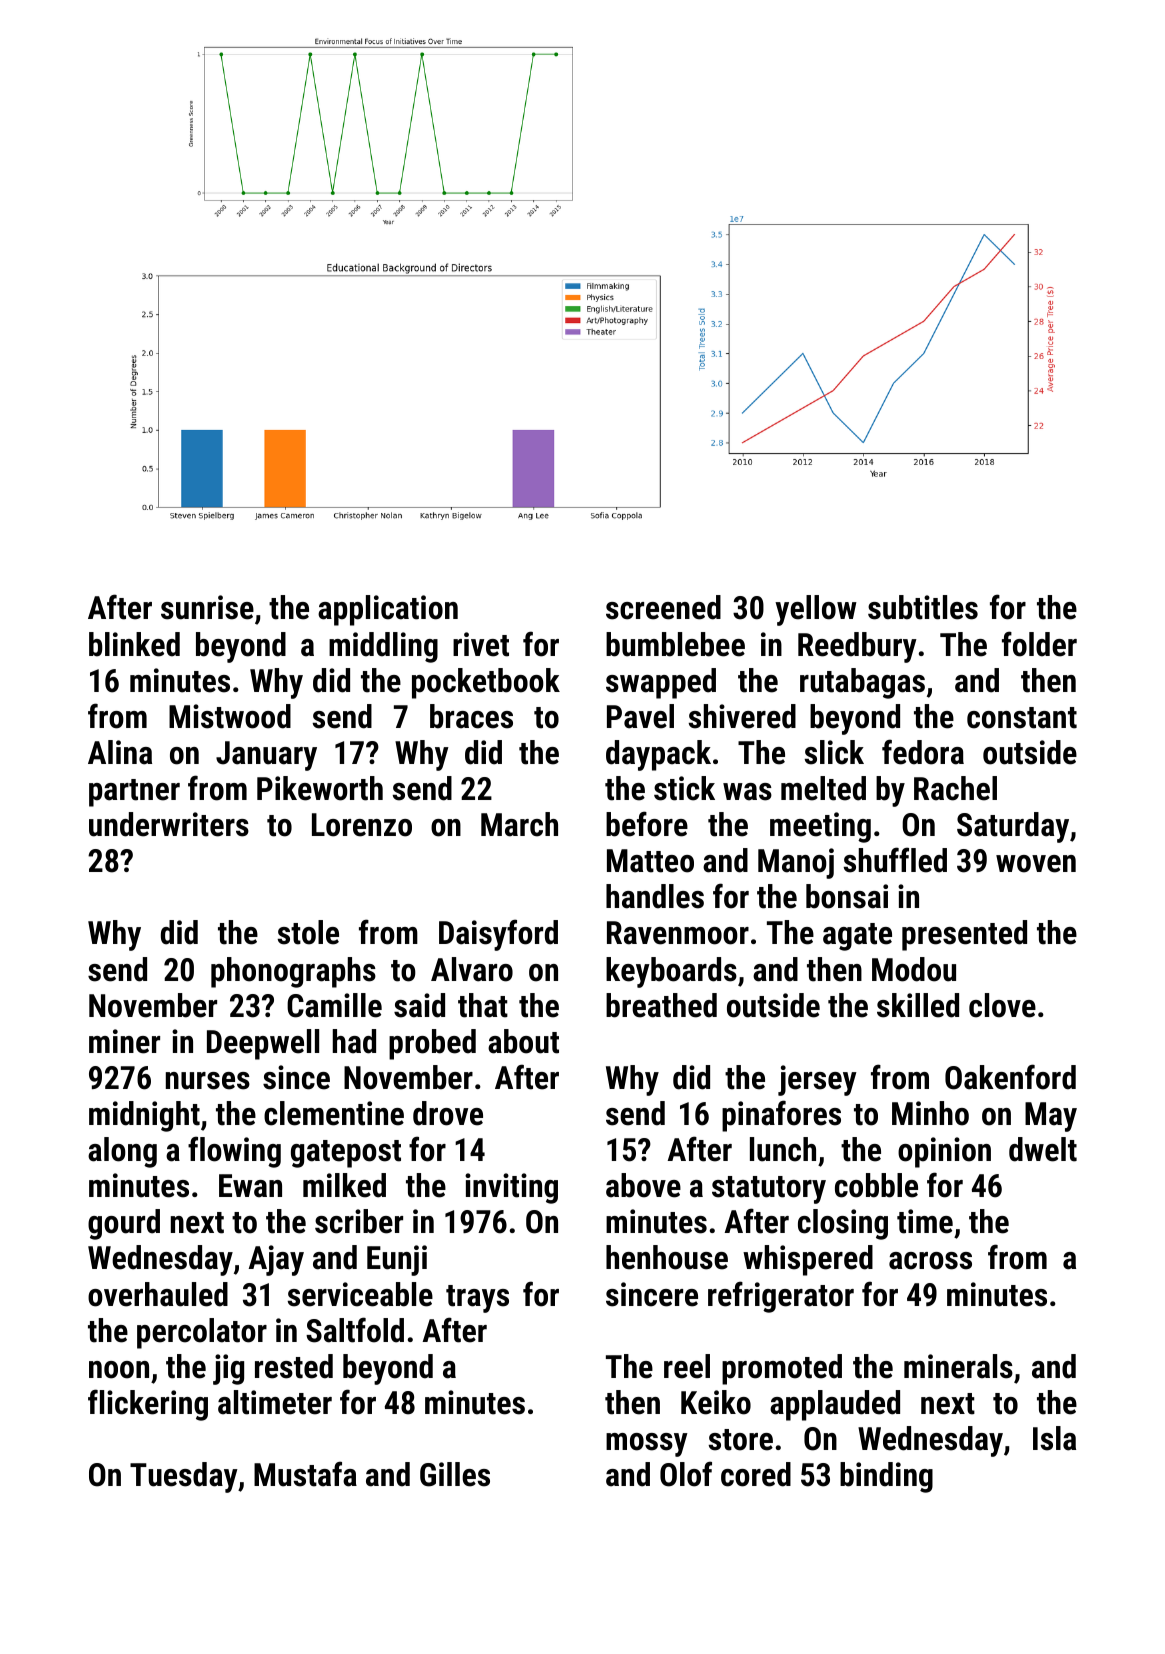 The image size is (1165, 1654). What do you see at coordinates (781, 1297) in the screenshot?
I see `refrigerator` at bounding box center [781, 1297].
